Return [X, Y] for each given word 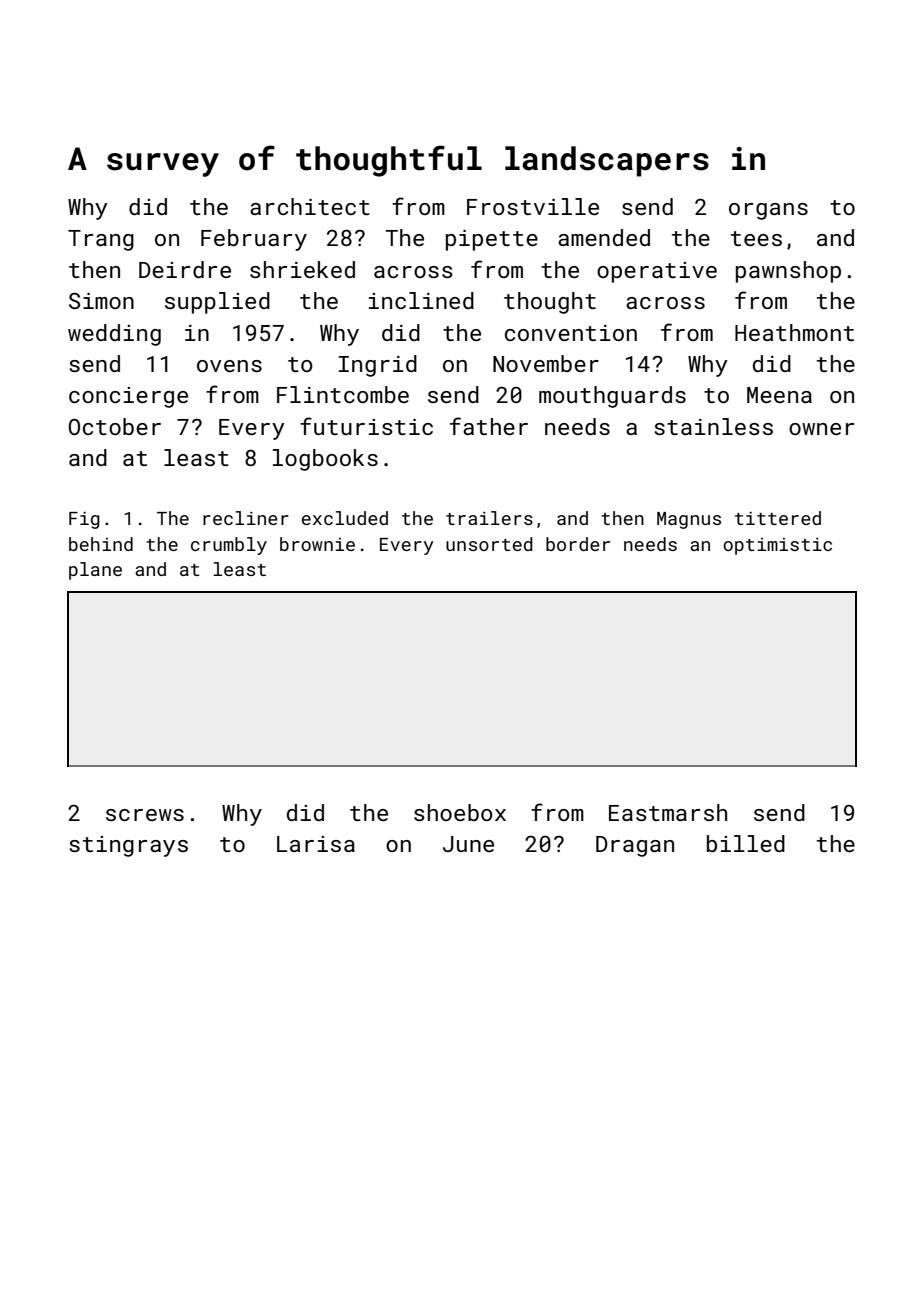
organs [768, 211]
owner [821, 429]
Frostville [533, 206]
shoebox [460, 812]
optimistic [777, 546]
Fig [84, 520]
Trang [101, 240]
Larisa [316, 844]
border [578, 544]
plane [95, 571]
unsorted [489, 544]
